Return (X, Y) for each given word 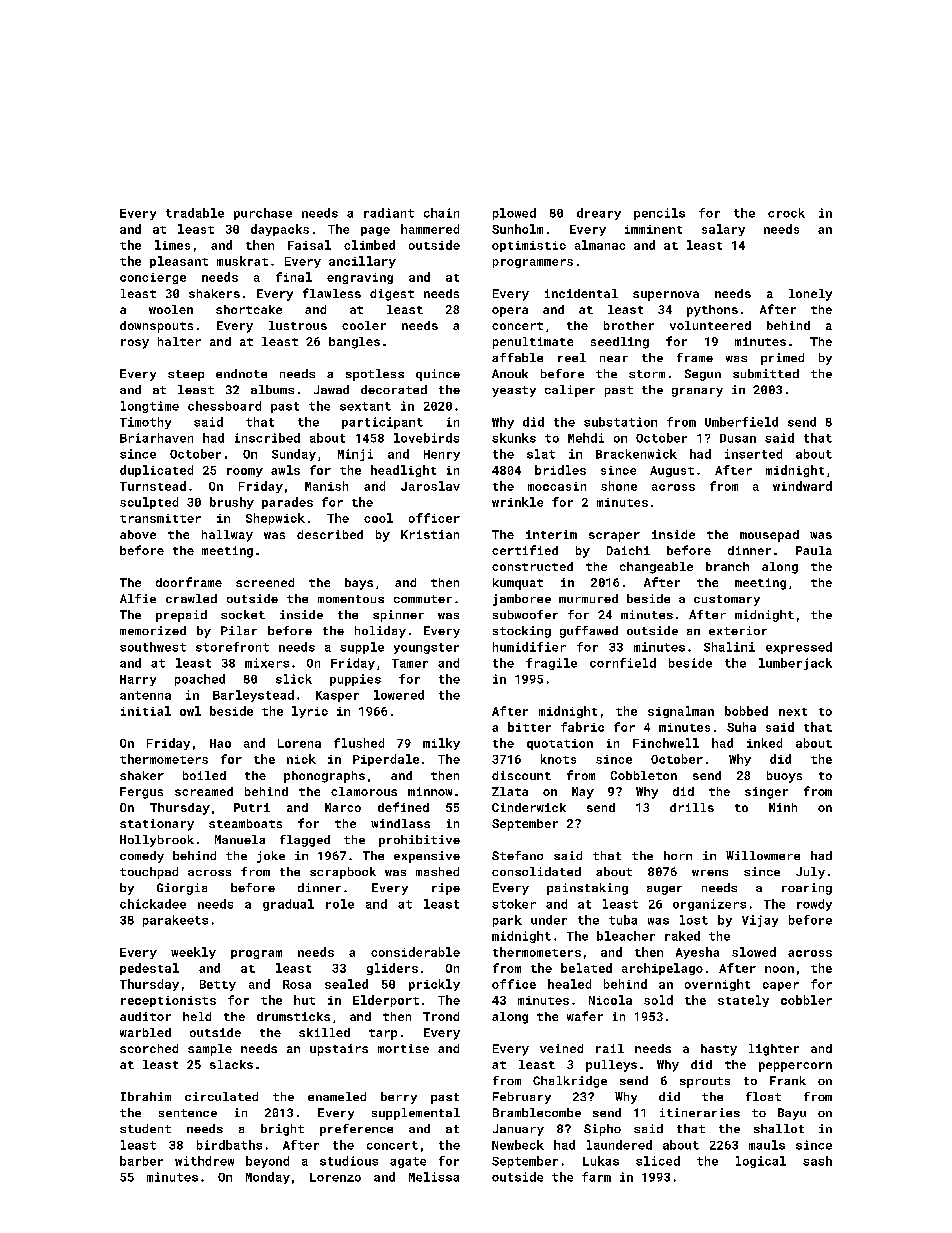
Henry (442, 455)
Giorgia (182, 889)
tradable (195, 213)
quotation (560, 744)
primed (782, 359)
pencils (659, 214)
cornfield (623, 663)
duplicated (156, 471)
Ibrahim (146, 1096)
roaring (807, 889)
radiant (389, 213)
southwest (153, 647)
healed (569, 984)
